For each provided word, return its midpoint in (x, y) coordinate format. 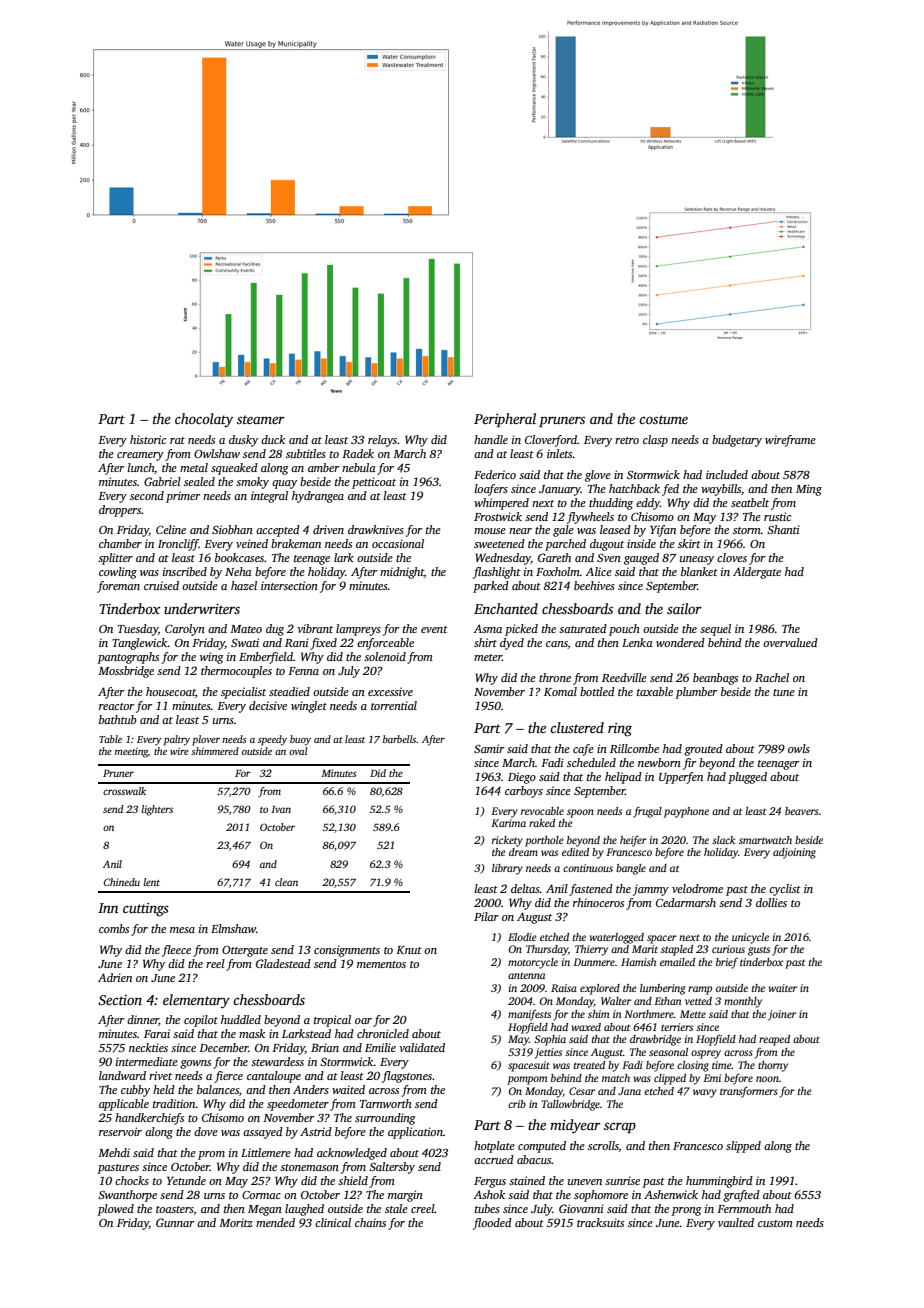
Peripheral (505, 420)
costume (663, 419)
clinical (333, 1222)
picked (521, 630)
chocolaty (204, 420)
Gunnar (175, 1222)
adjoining (794, 853)
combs (114, 928)
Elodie (522, 937)
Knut (409, 950)
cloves (732, 557)
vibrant (315, 628)
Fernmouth (744, 1208)
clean (286, 882)
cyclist (785, 890)
